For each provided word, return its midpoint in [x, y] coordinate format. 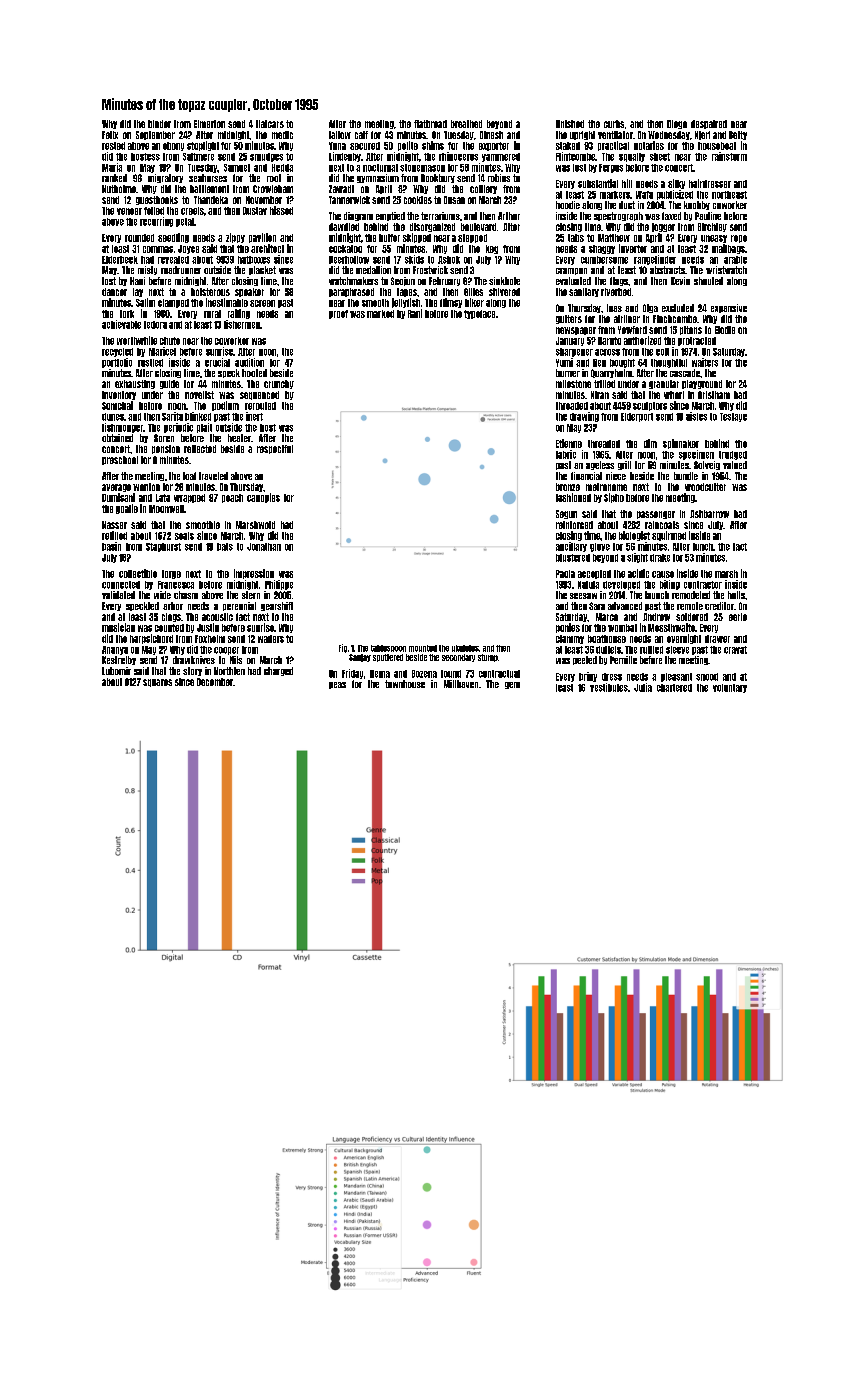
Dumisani [118, 497]
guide [169, 384]
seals [184, 536]
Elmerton [209, 124]
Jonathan [264, 547]
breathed [466, 124]
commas [158, 249]
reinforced [574, 525]
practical [613, 146]
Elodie [725, 330]
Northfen [229, 671]
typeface [479, 314]
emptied [390, 216]
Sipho [614, 498]
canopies [263, 498]
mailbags [728, 249]
